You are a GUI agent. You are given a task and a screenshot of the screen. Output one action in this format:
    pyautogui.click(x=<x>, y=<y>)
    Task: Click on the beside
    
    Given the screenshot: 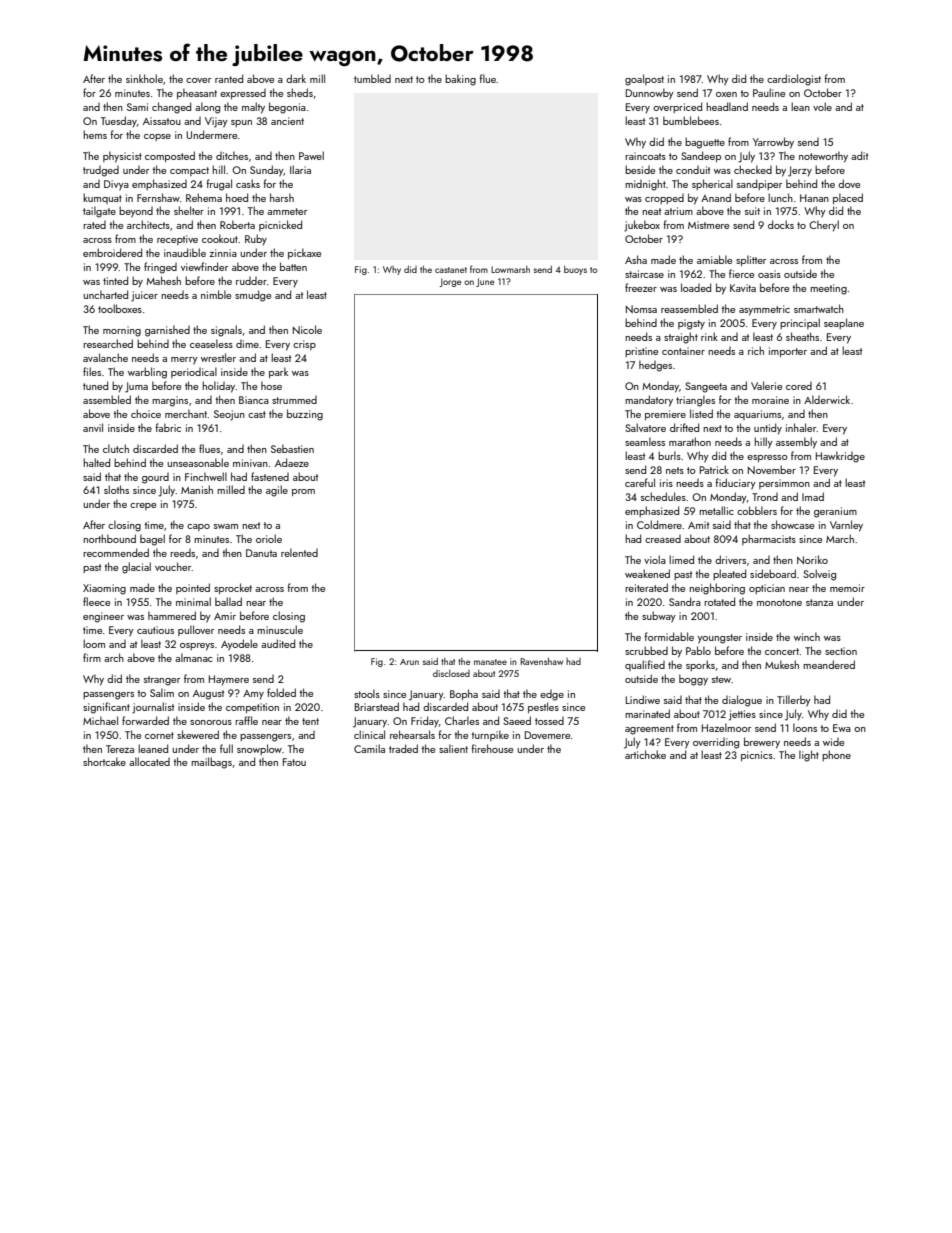 What is the action you would take?
    pyautogui.click(x=640, y=169)
